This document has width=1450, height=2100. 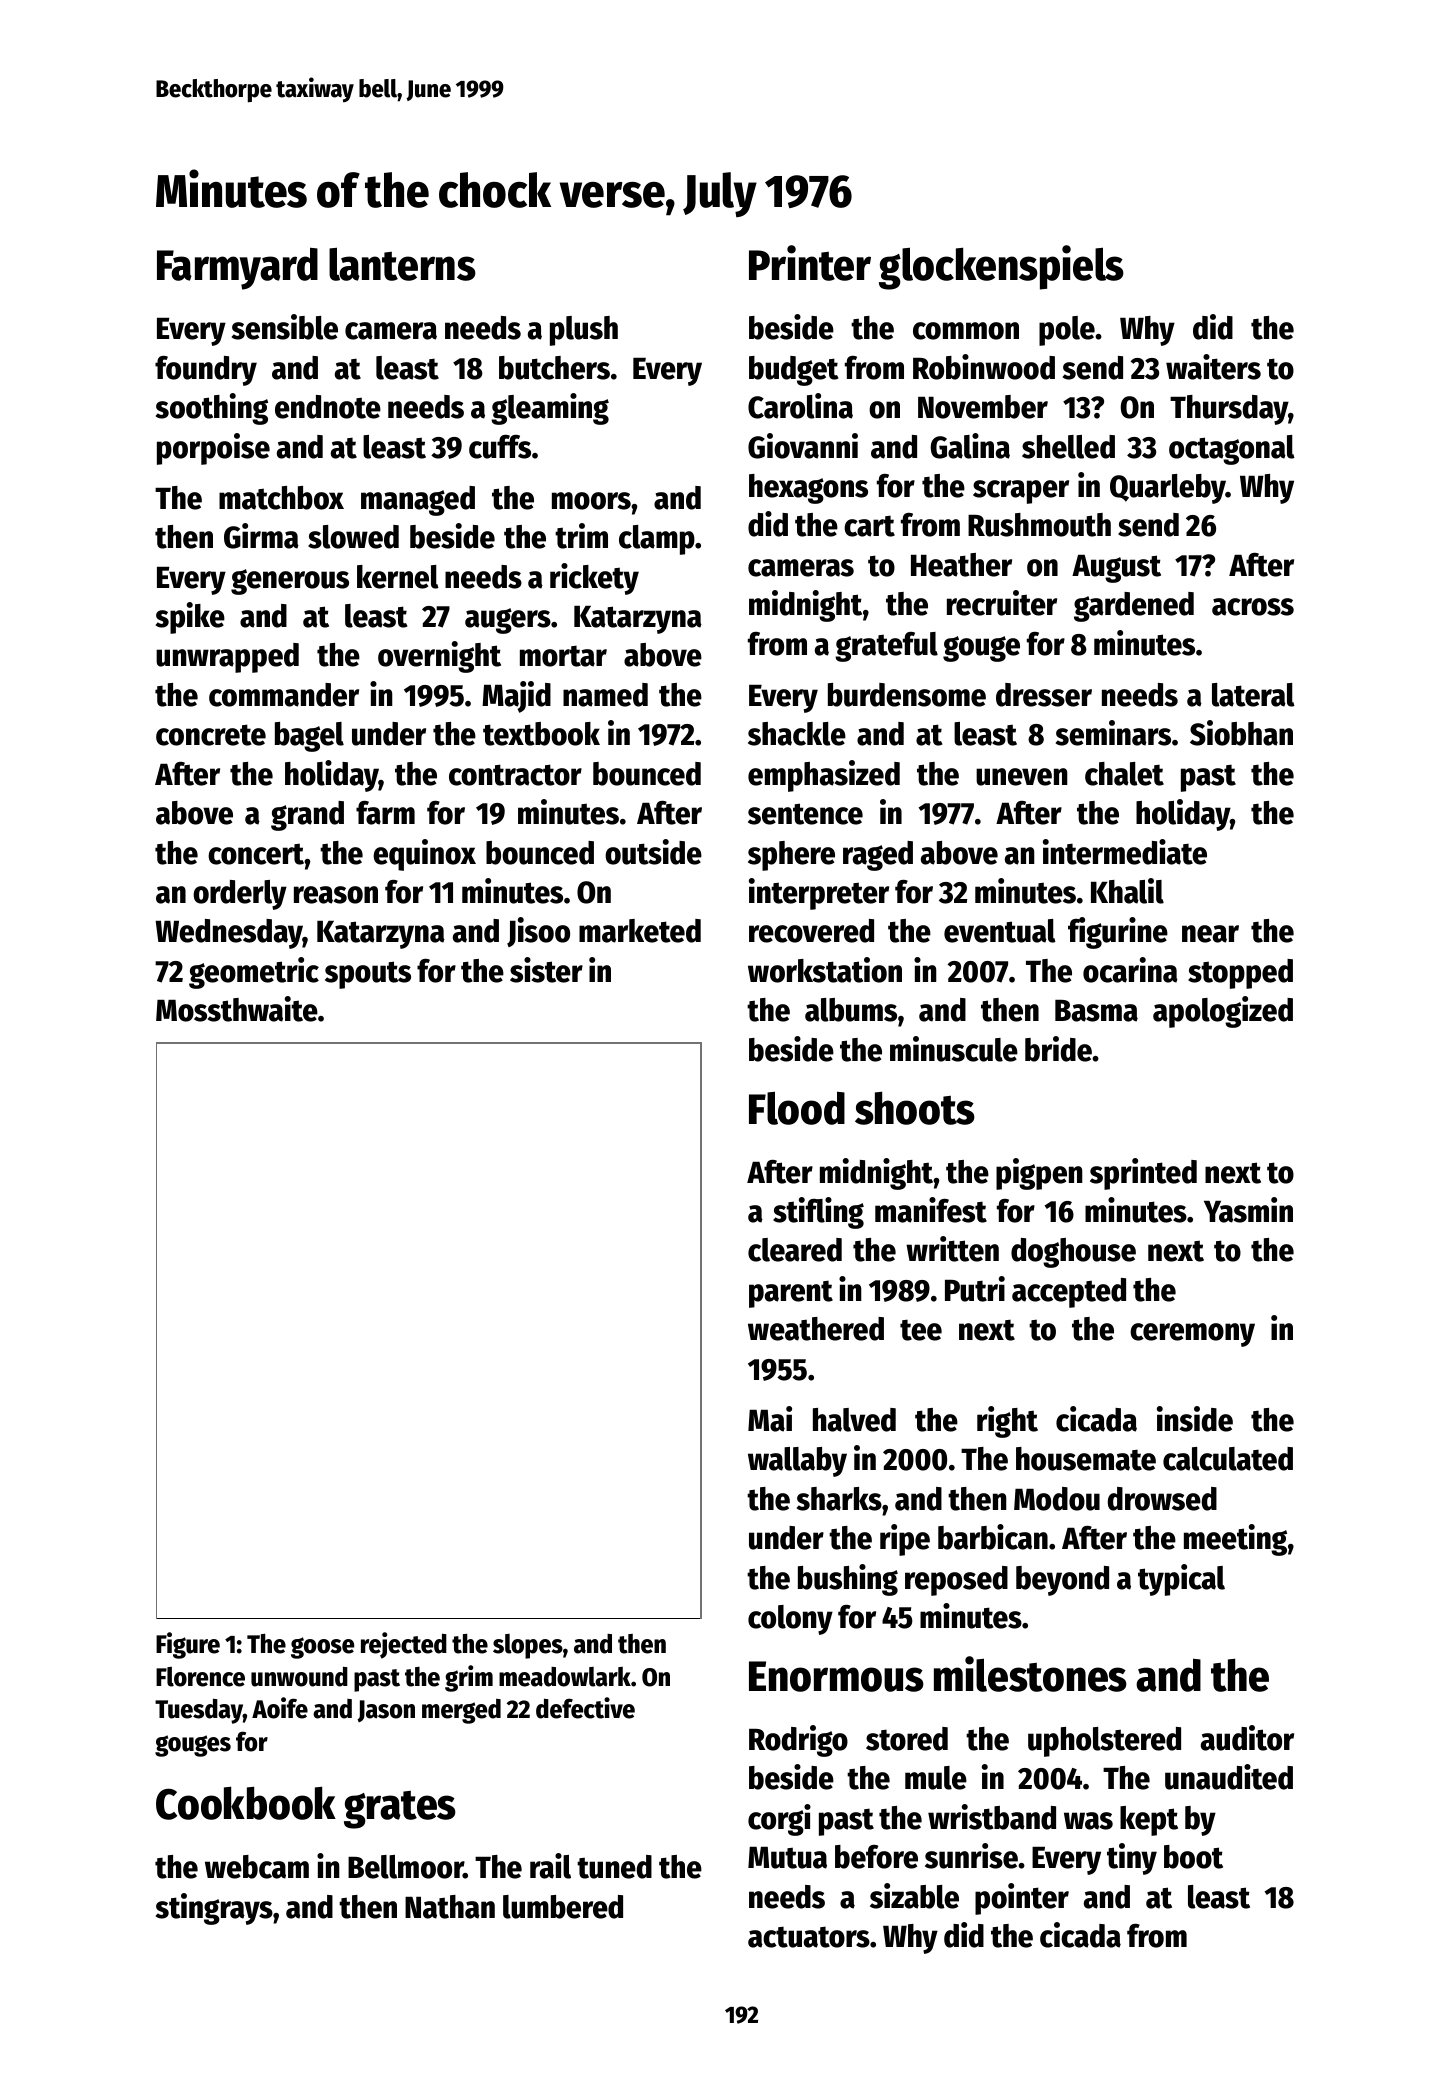 What do you see at coordinates (851, 1010) in the document?
I see `albums` at bounding box center [851, 1010].
